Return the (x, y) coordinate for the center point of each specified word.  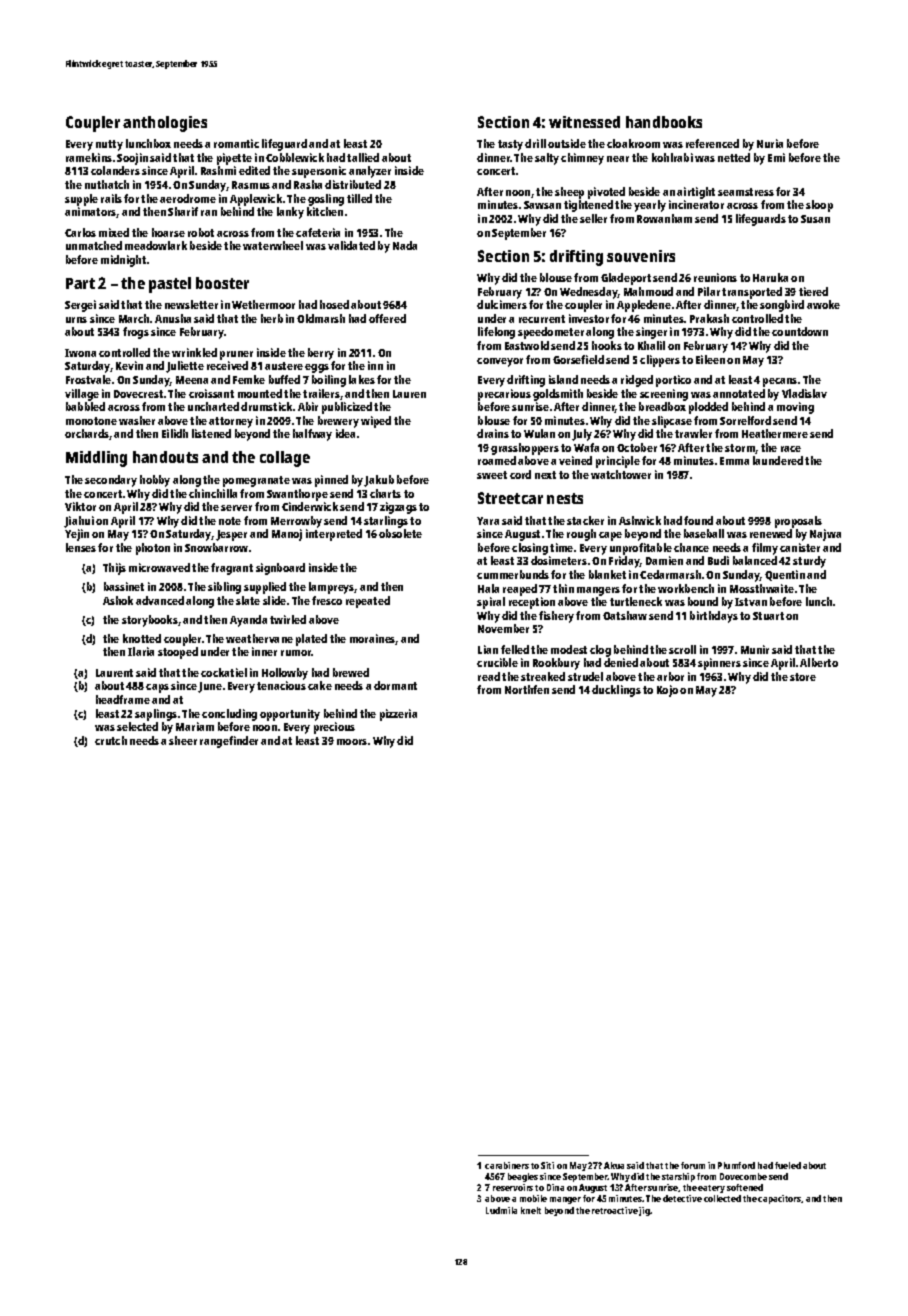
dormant (395, 685)
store (803, 677)
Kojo (667, 691)
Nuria (770, 143)
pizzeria (398, 715)
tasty (510, 145)
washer (137, 420)
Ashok (118, 600)
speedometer (551, 333)
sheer (183, 740)
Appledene (644, 306)
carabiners (507, 1165)
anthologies (165, 124)
